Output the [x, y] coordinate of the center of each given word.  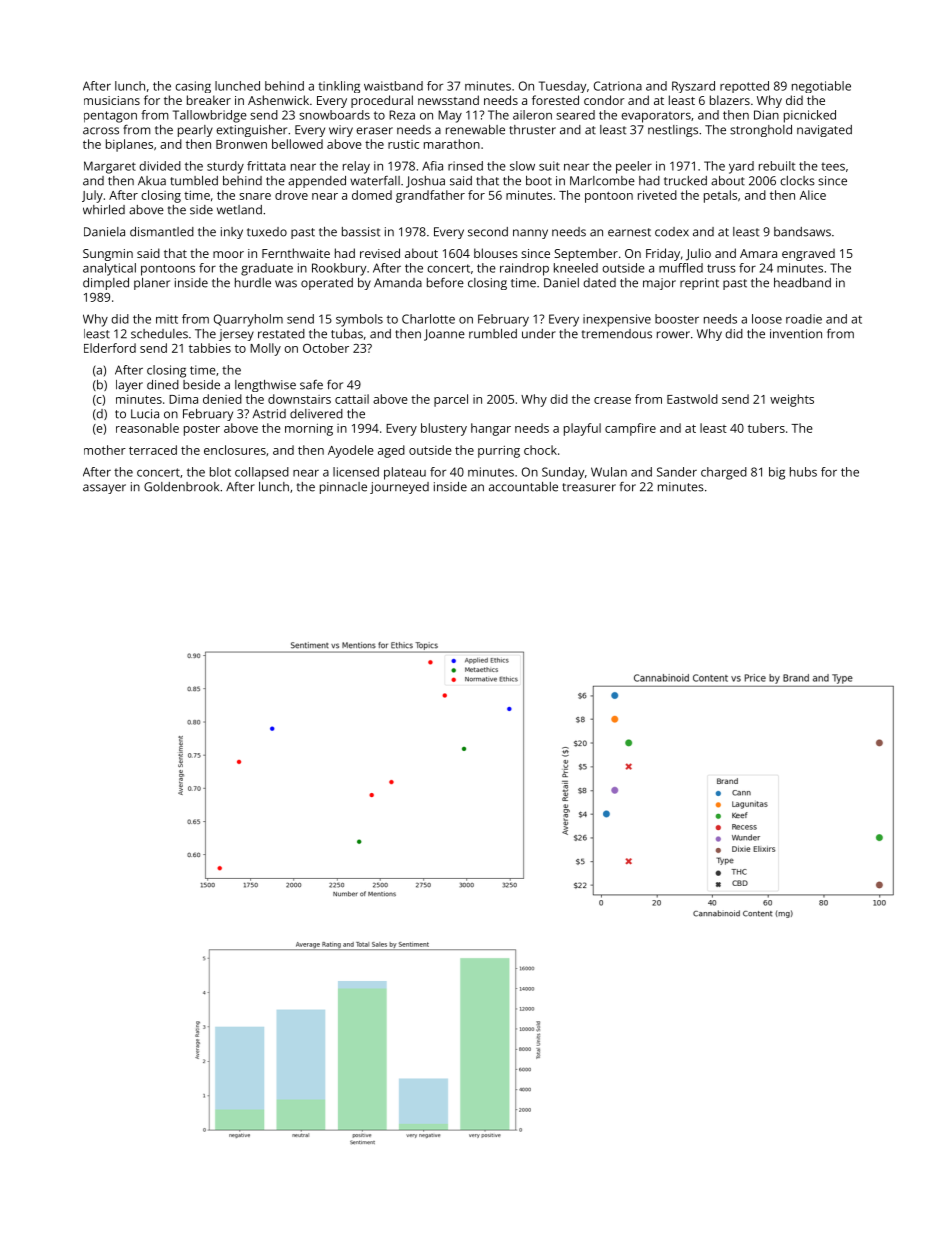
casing [193, 87]
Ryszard [693, 87]
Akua [152, 181]
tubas [347, 334]
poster [202, 430]
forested [555, 100]
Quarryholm [248, 320]
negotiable [821, 87]
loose [767, 319]
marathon [452, 144]
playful [582, 429]
